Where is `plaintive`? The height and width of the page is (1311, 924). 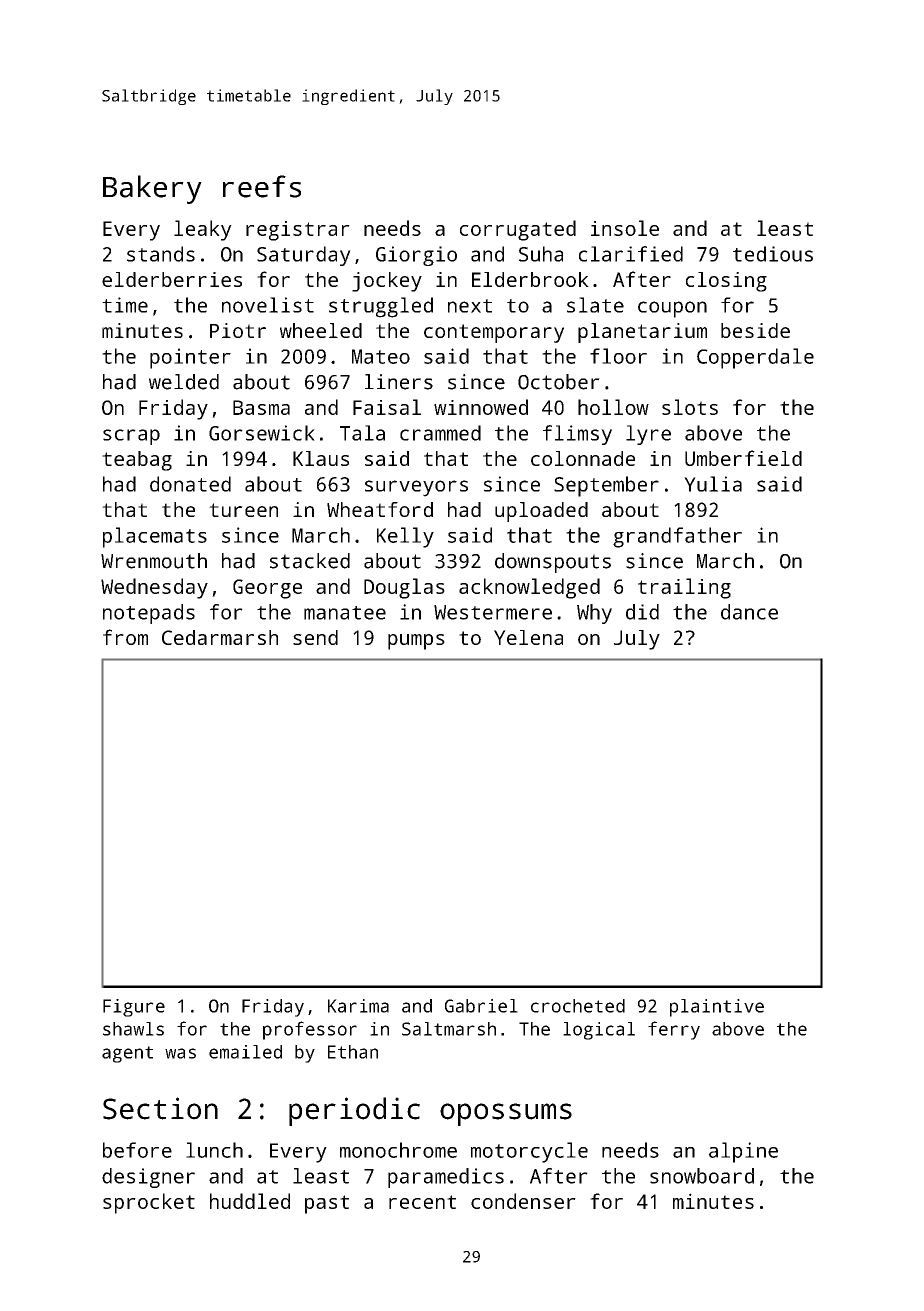
plaintive is located at coordinates (717, 1008).
